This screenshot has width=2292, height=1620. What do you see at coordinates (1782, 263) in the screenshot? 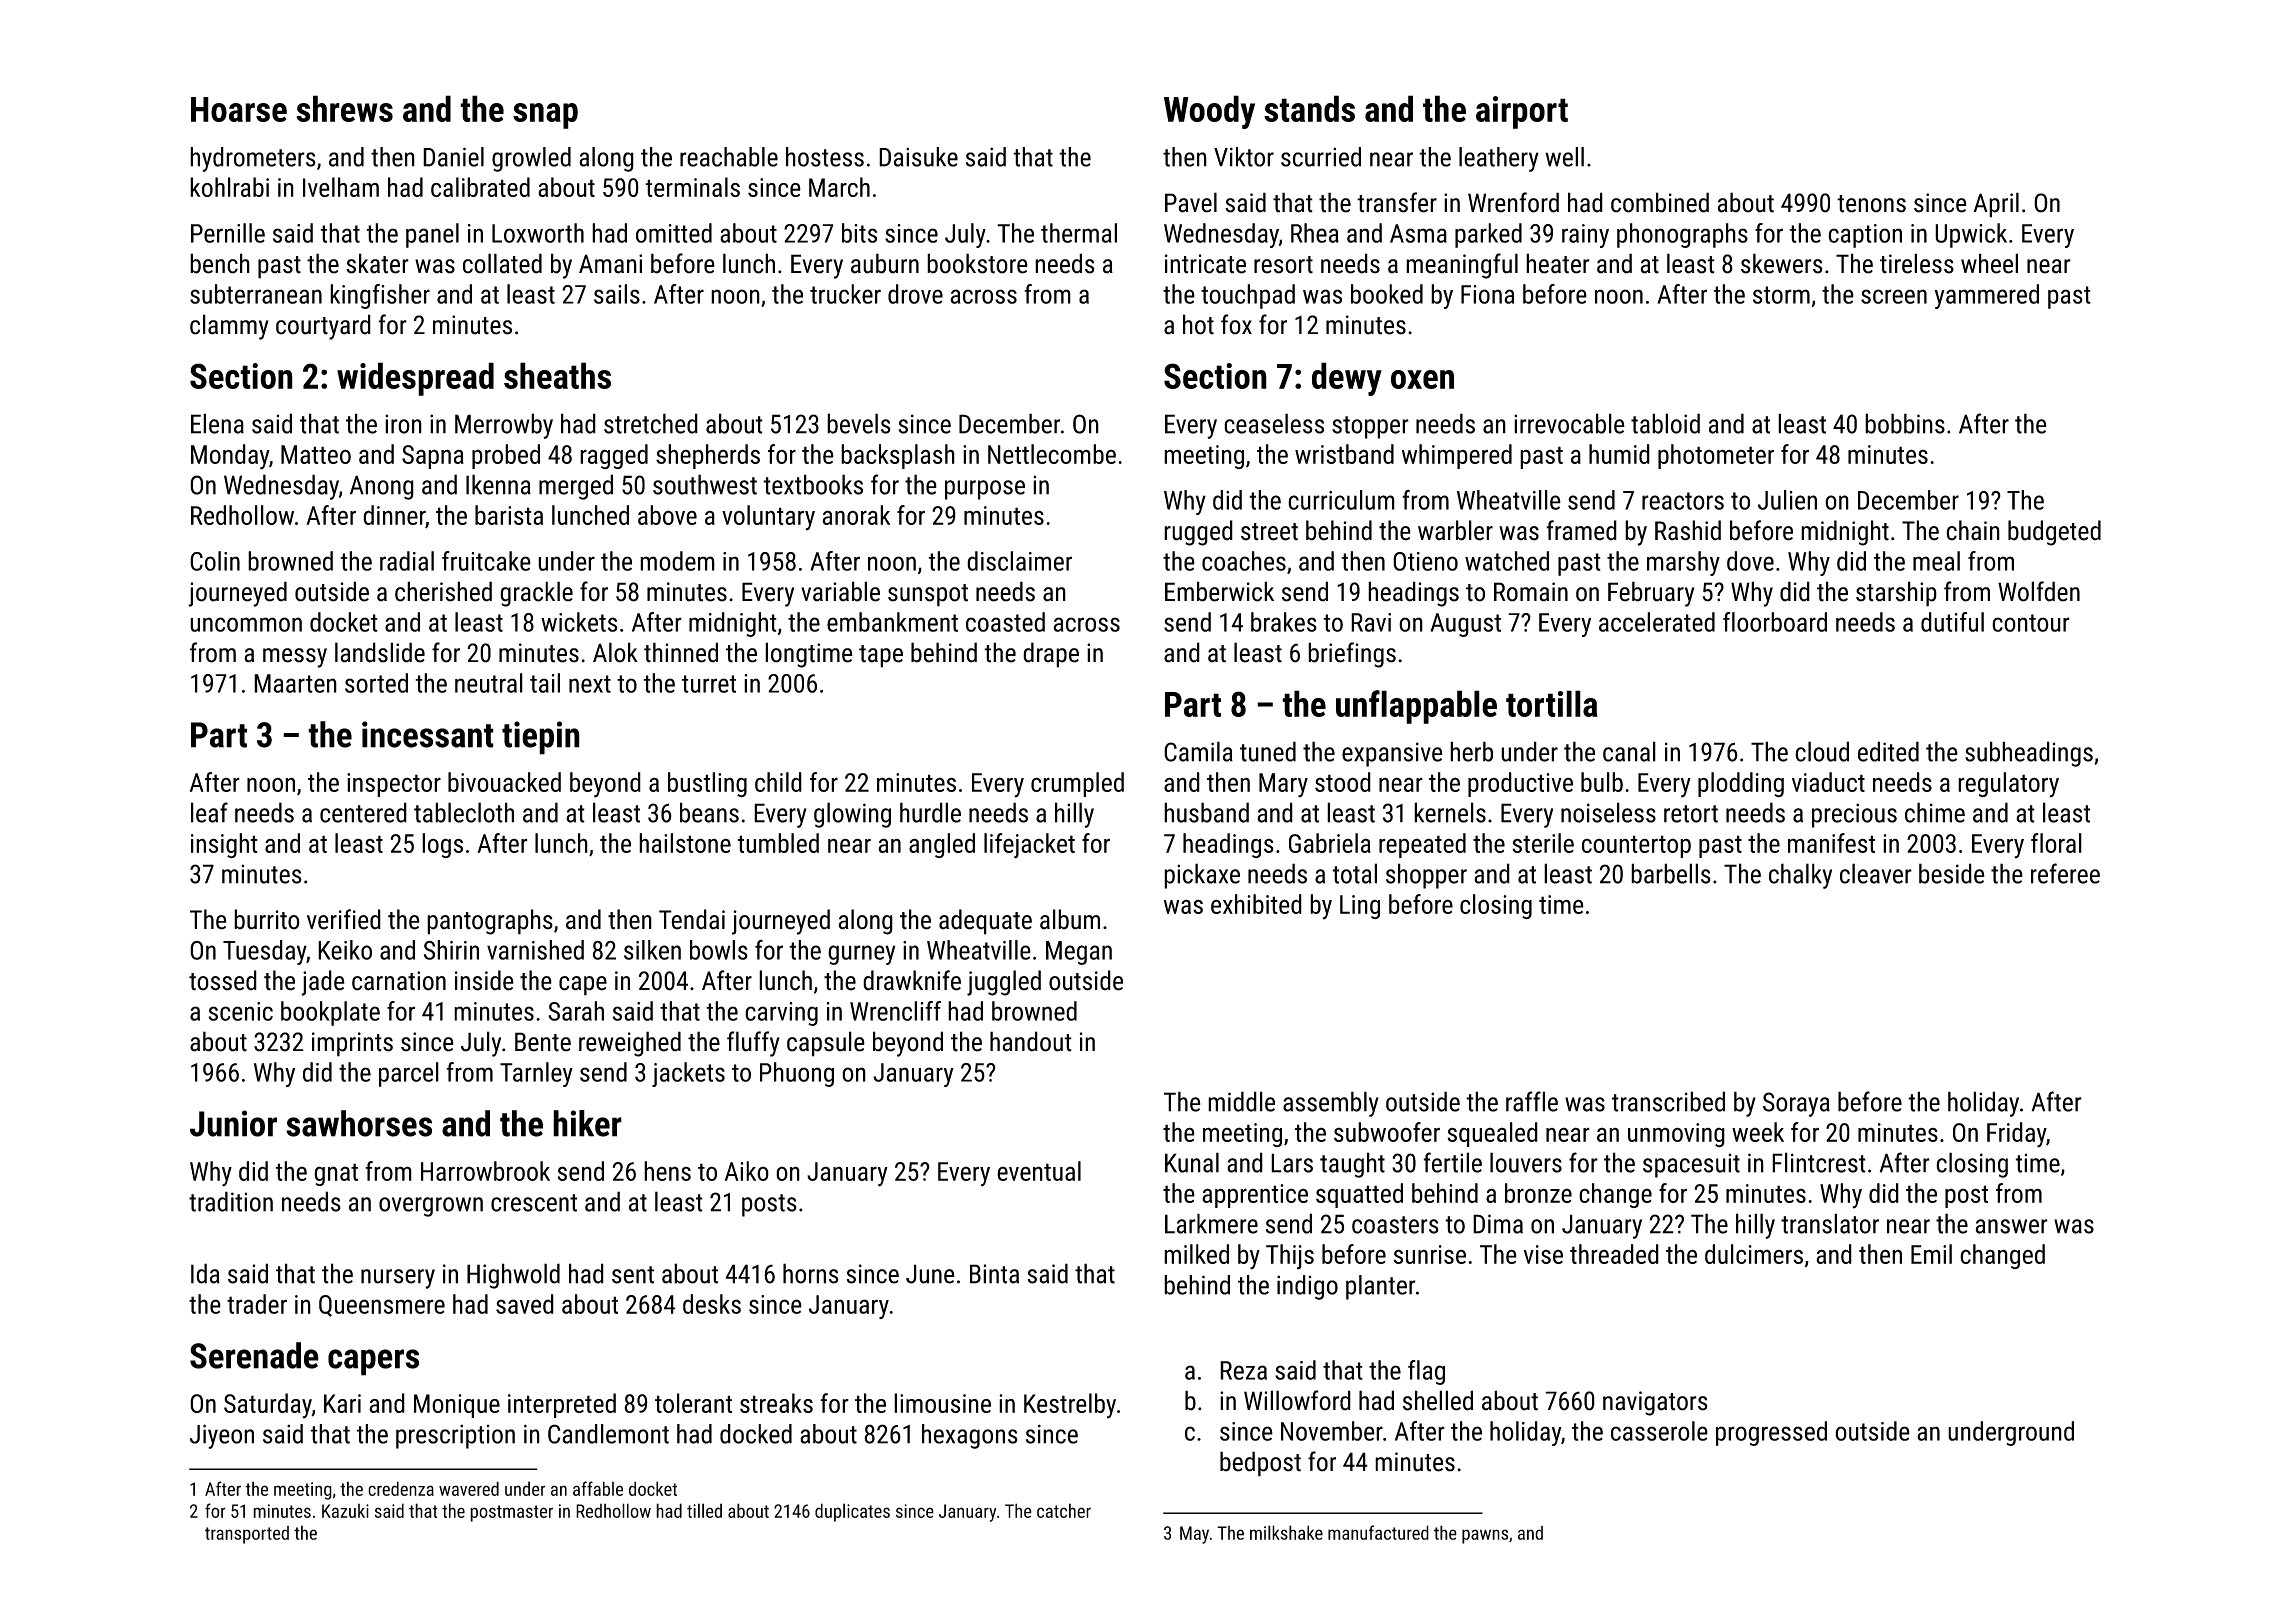
I see `skewers` at bounding box center [1782, 263].
